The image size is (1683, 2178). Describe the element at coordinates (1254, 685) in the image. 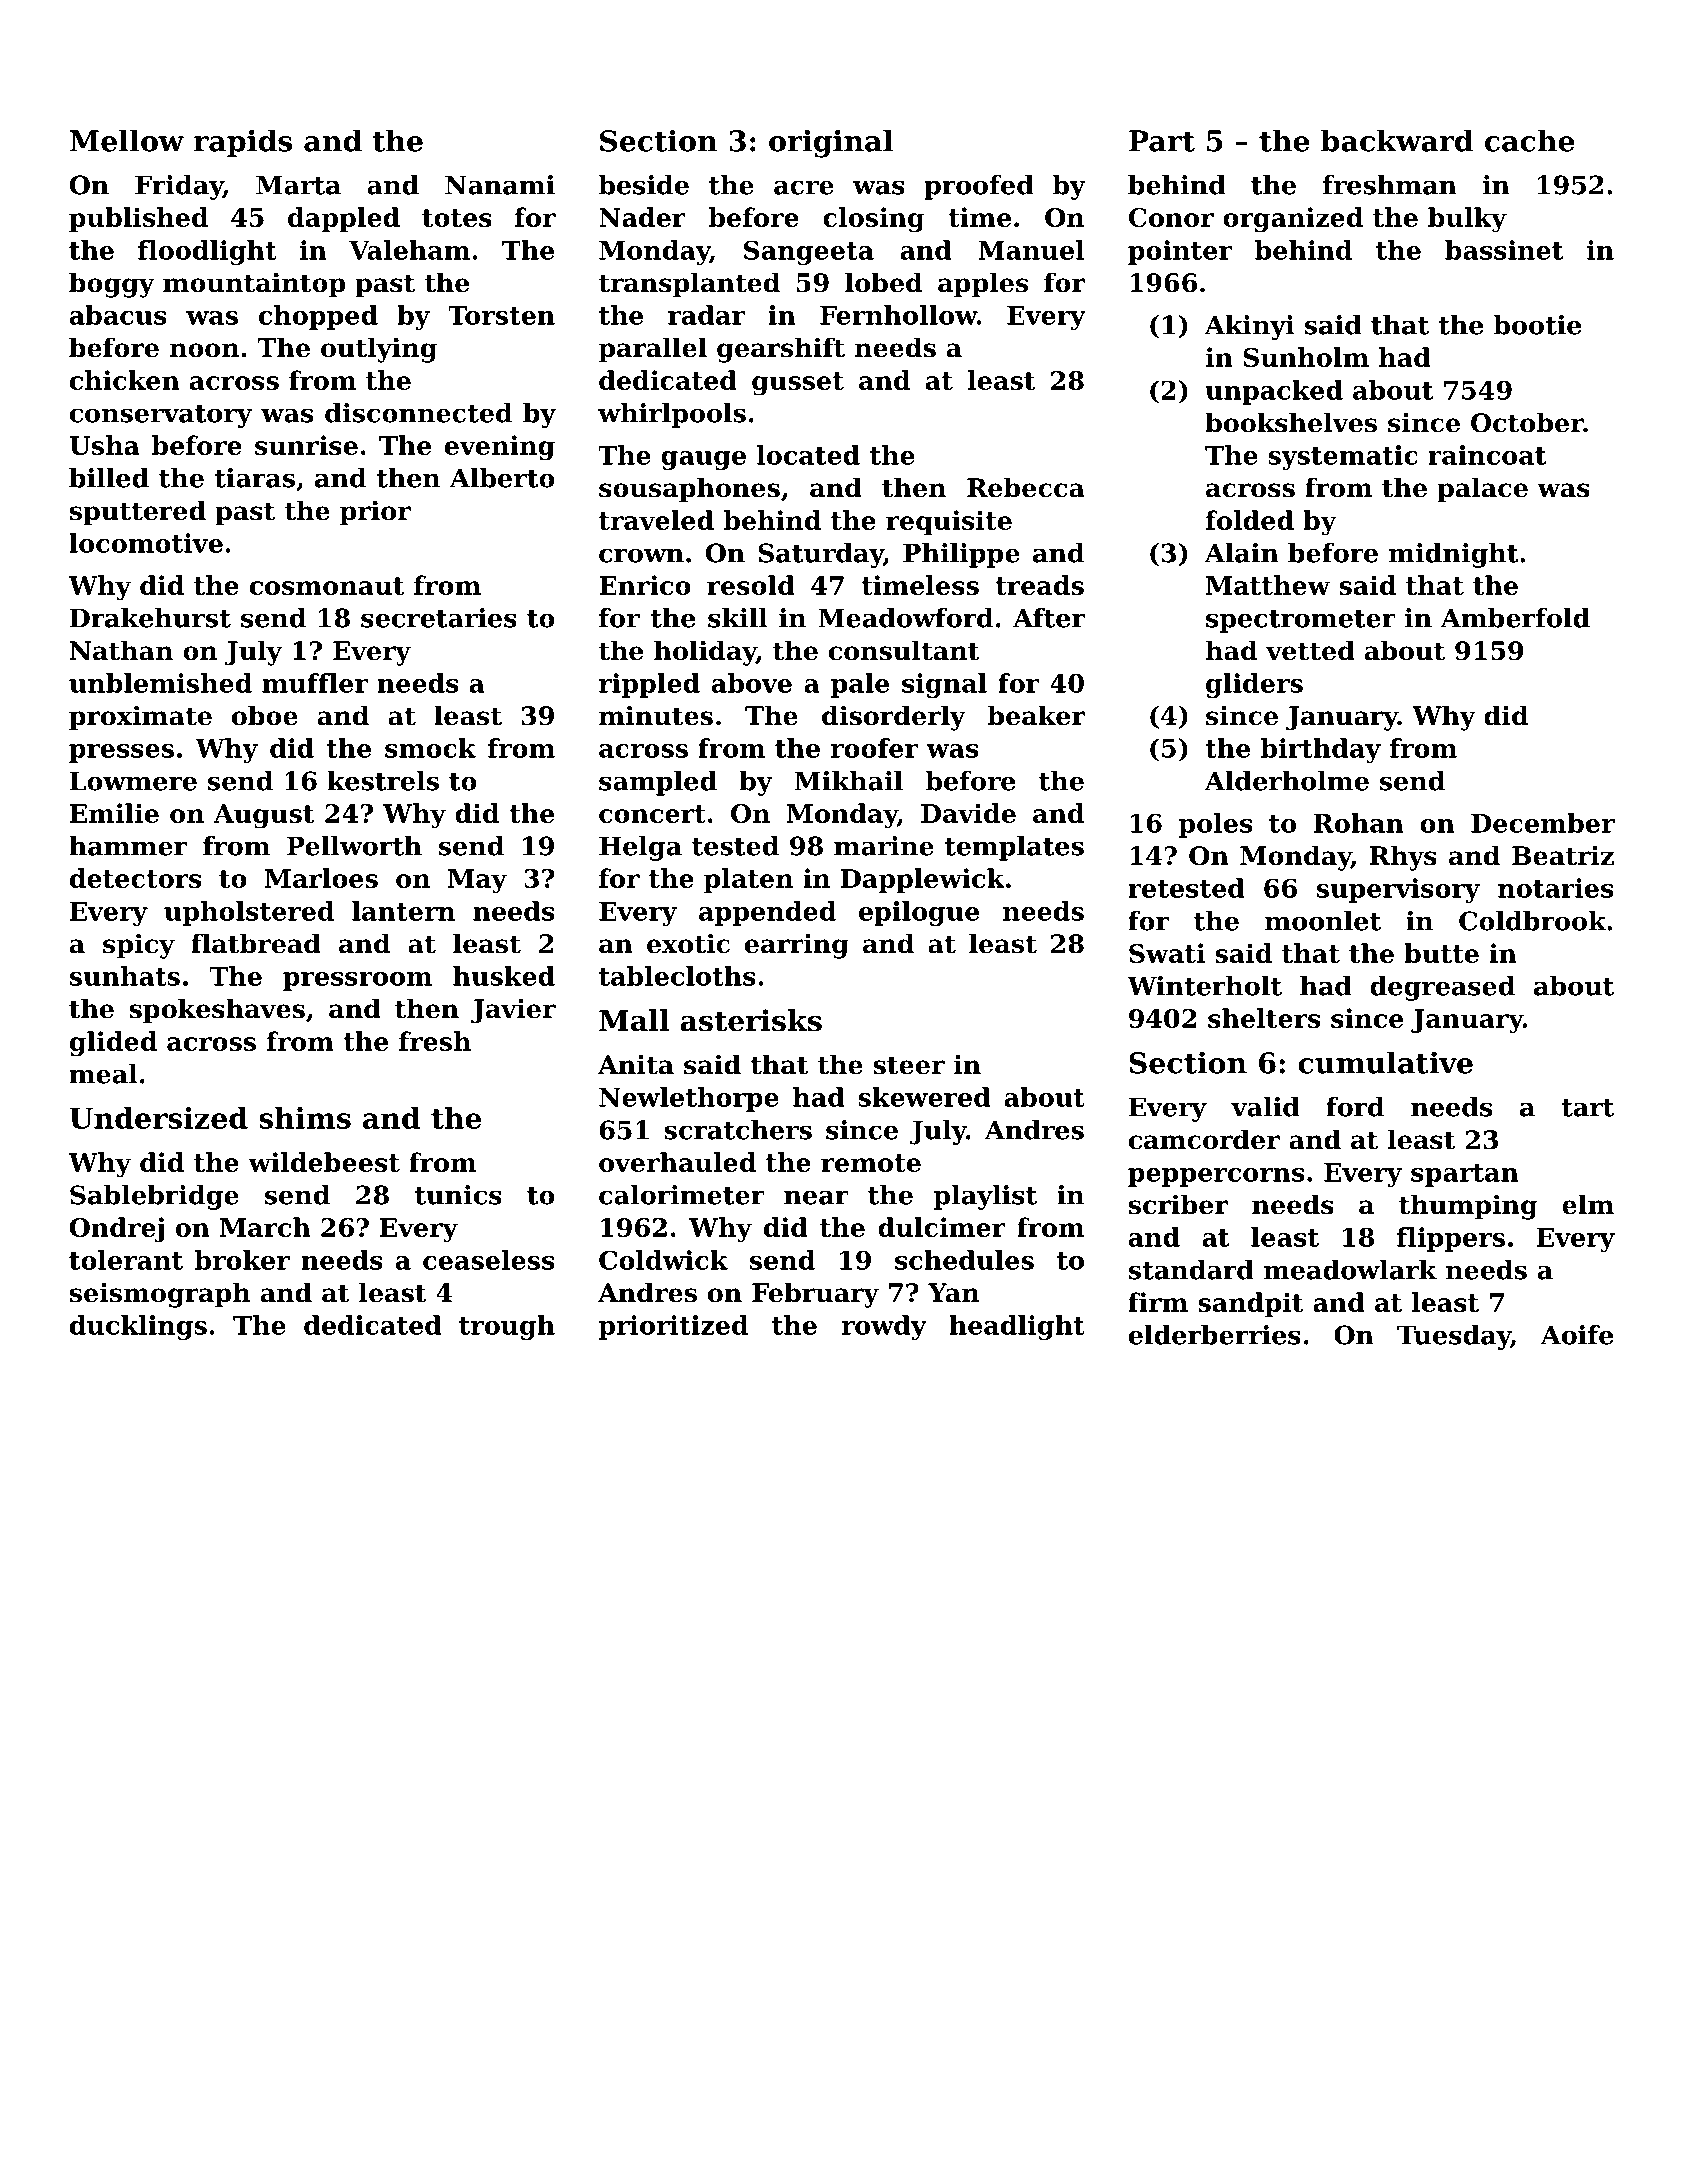

I see `gliders` at that location.
